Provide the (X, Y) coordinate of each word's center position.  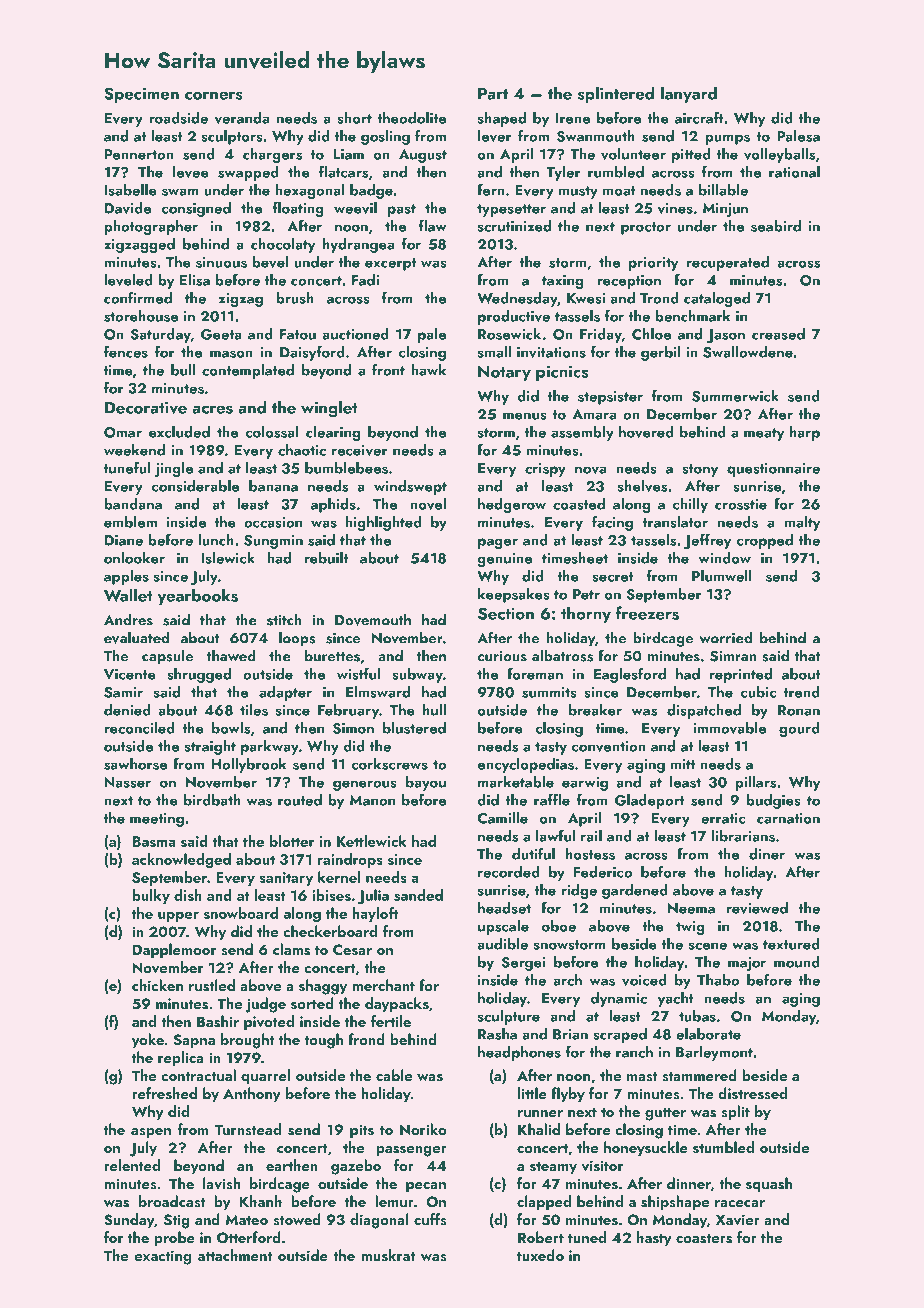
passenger (411, 1151)
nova (590, 470)
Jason (726, 336)
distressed (753, 1093)
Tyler (563, 173)
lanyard (689, 94)
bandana (133, 504)
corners (214, 95)
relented (132, 1165)
